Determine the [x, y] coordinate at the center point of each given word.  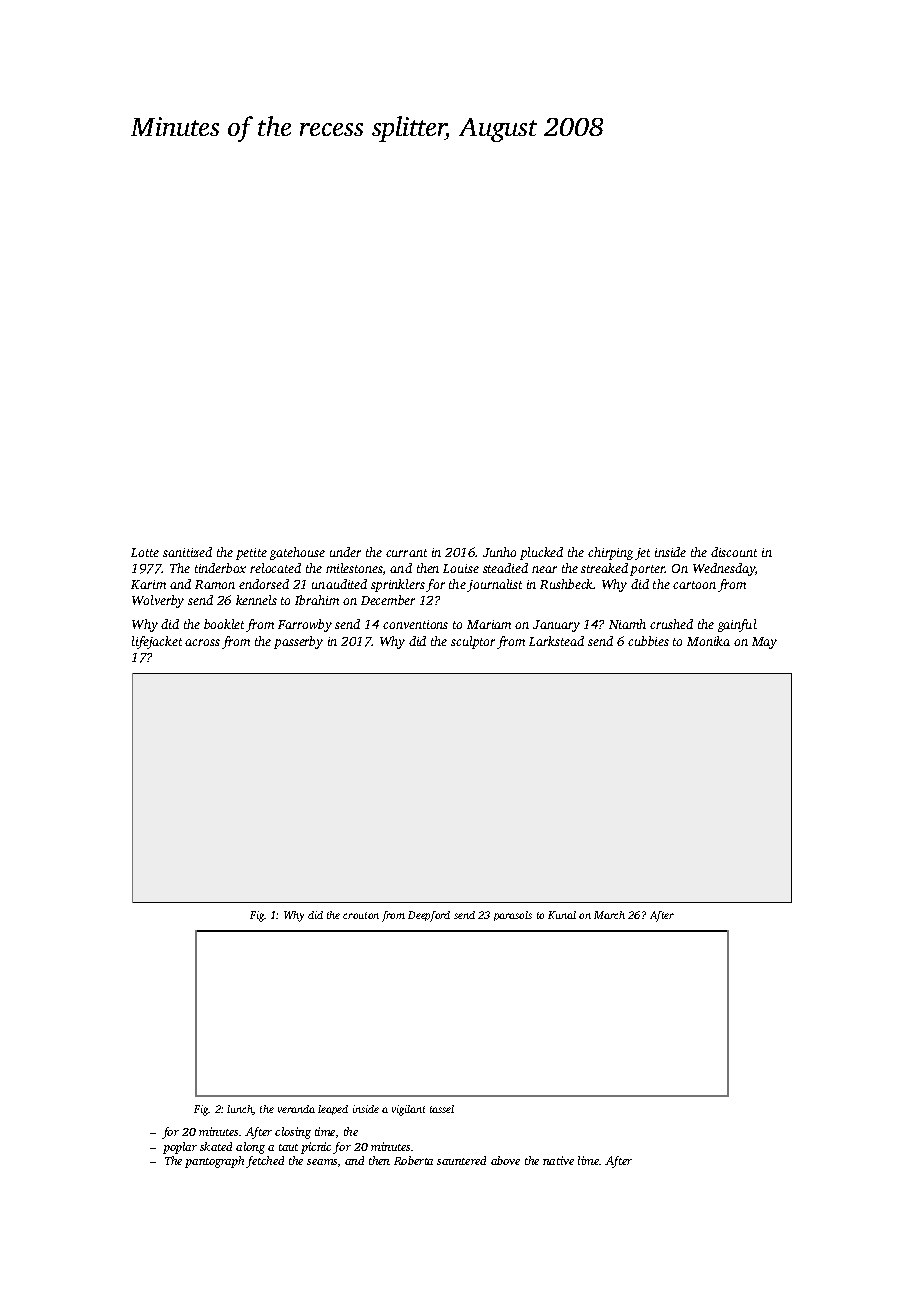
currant [406, 553]
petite [251, 554]
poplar [180, 1148]
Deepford [429, 916]
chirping [610, 553]
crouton [361, 915]
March [609, 915]
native [558, 1160]
